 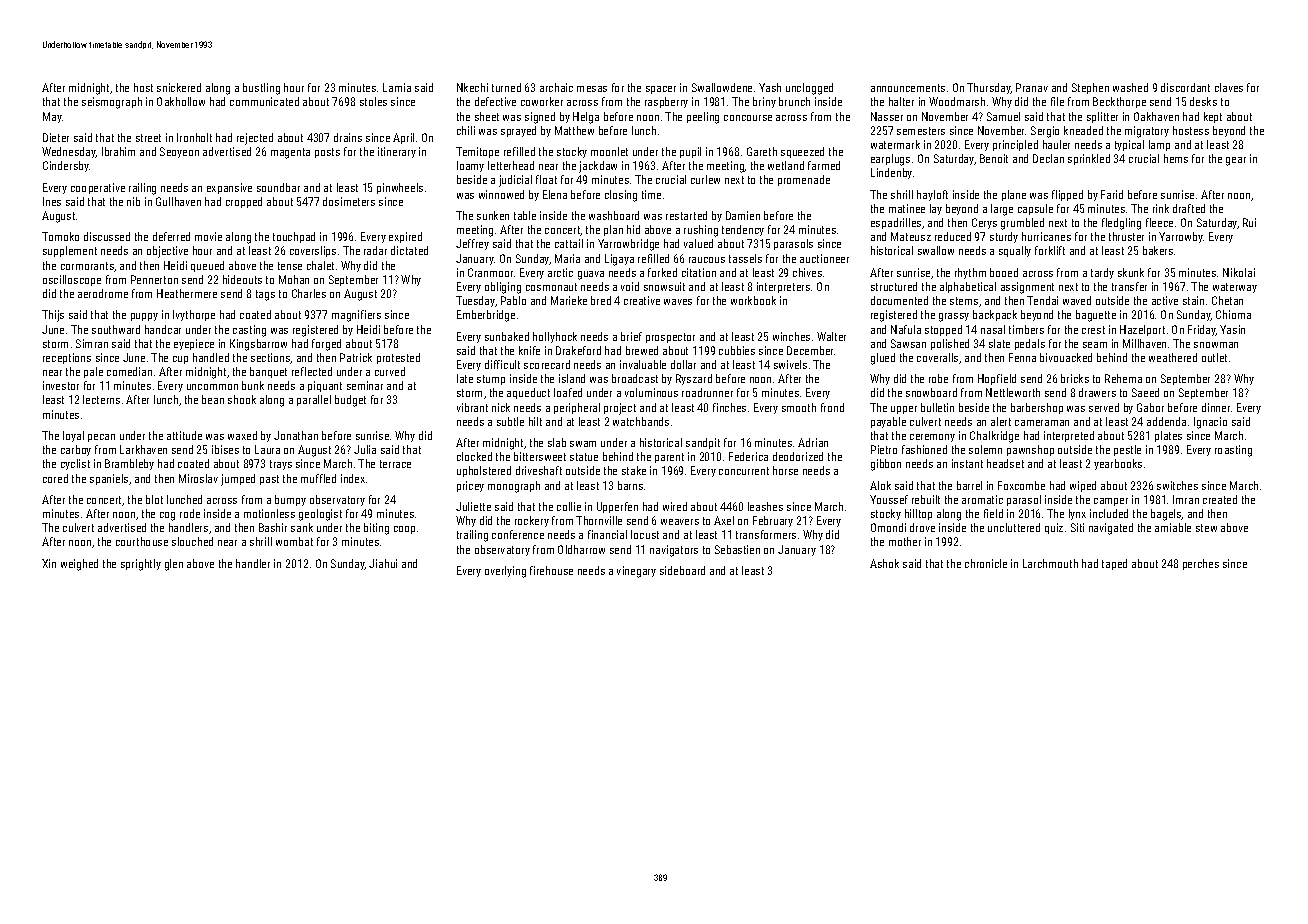 I want to click on Nettleworth, so click(x=1013, y=392).
